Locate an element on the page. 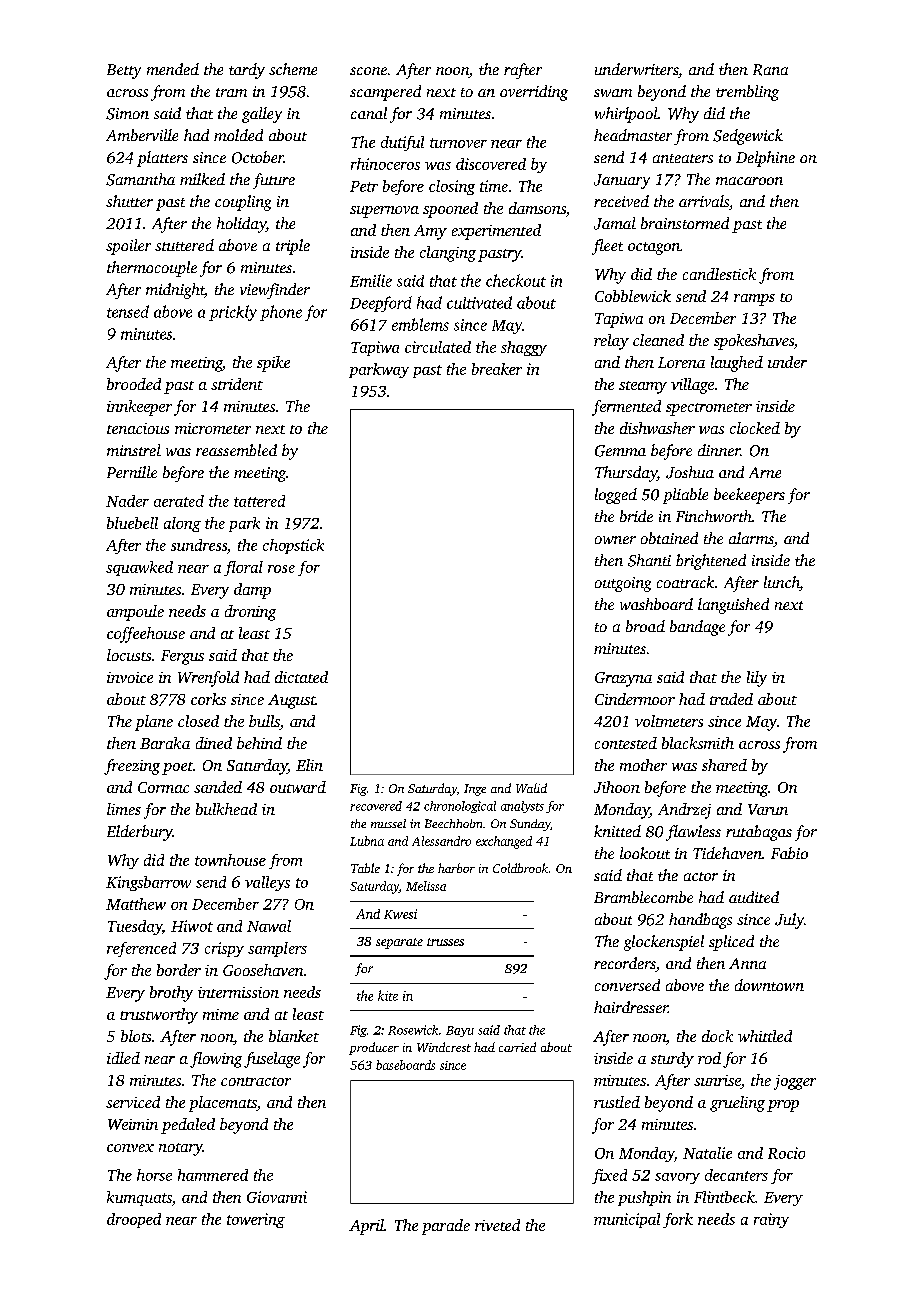 This image has height=1308, width=924. tensed is located at coordinates (128, 311).
